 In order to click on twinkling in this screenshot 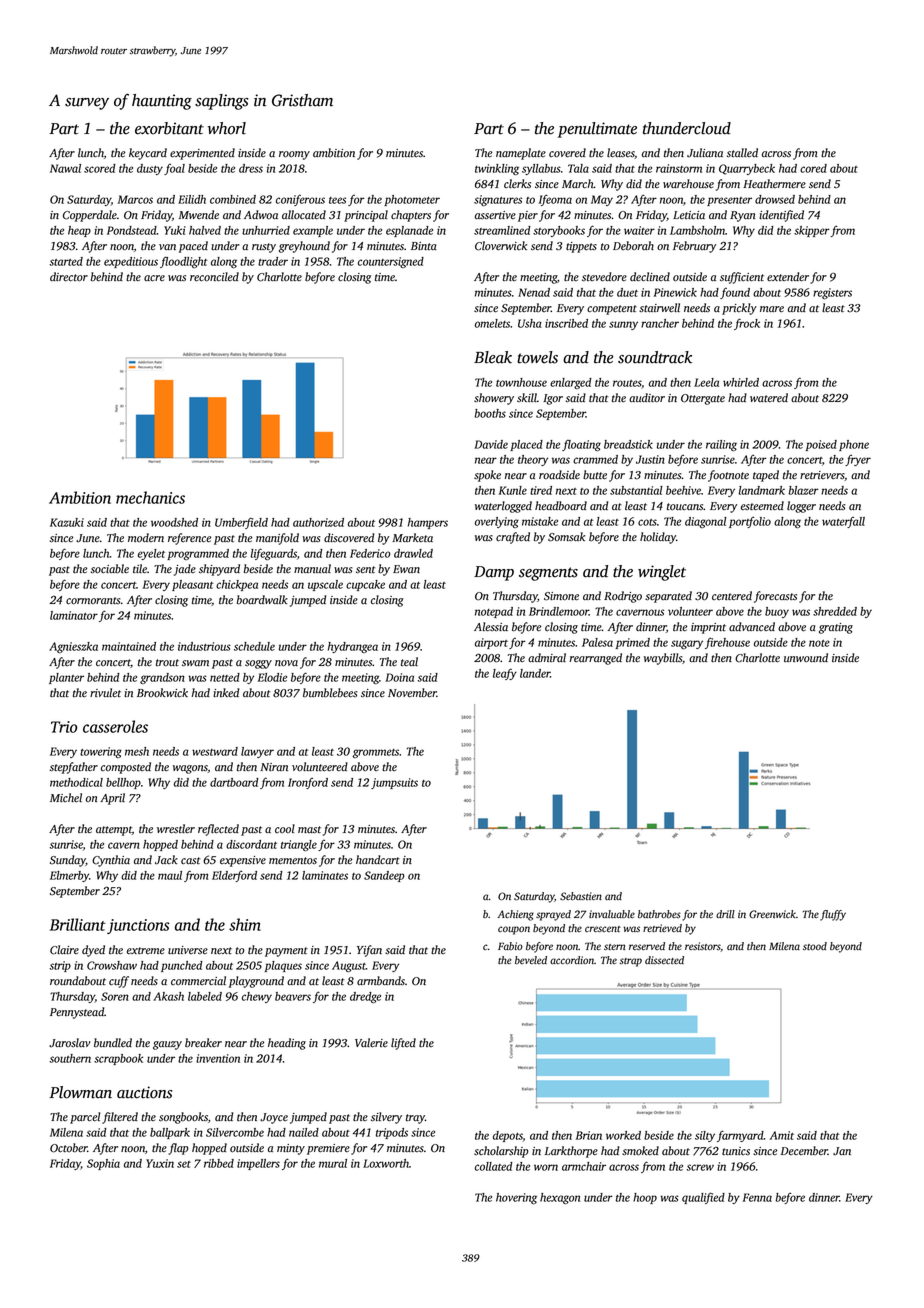, I will do `click(497, 170)`.
